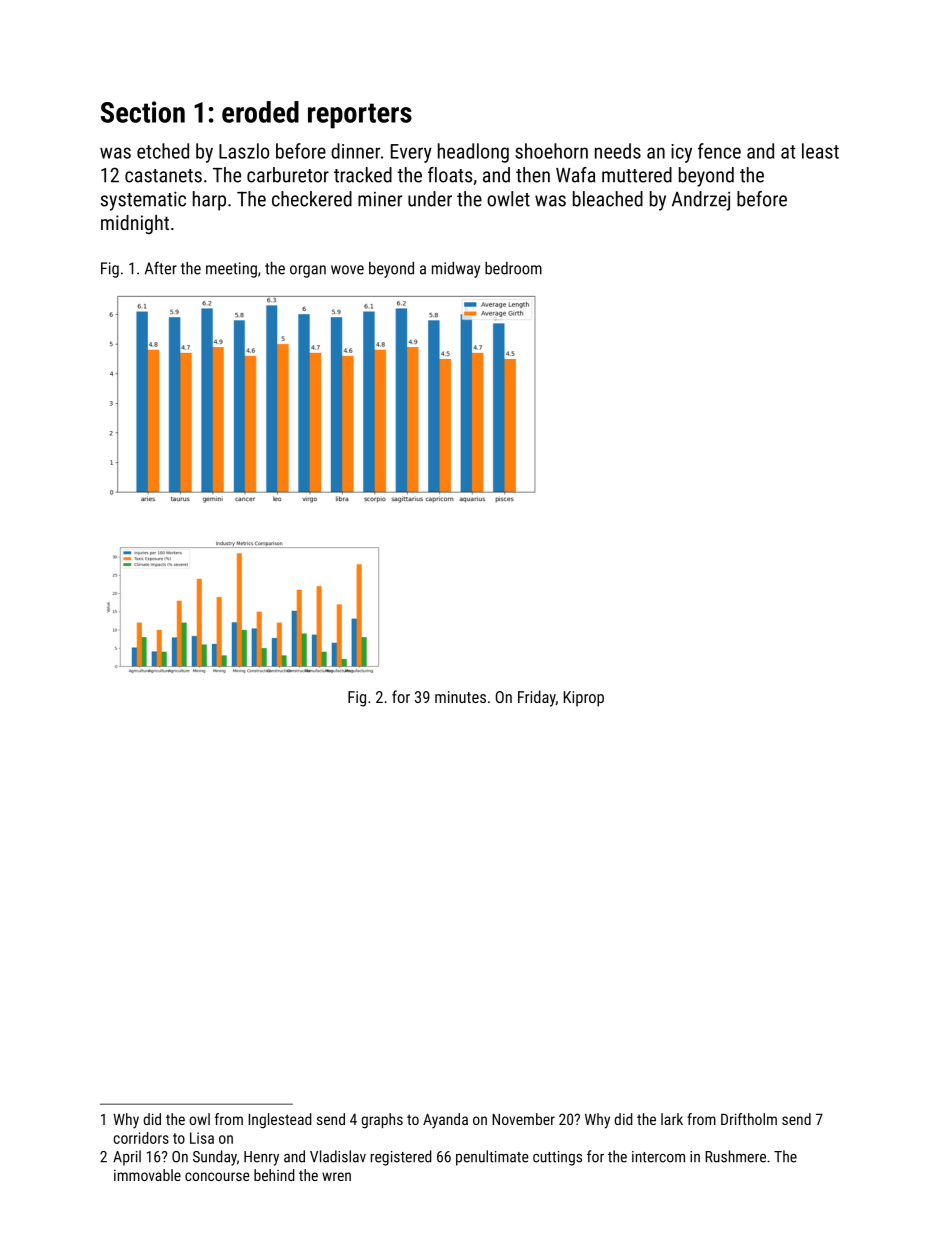  Describe the element at coordinates (308, 271) in the screenshot. I see `organ` at that location.
